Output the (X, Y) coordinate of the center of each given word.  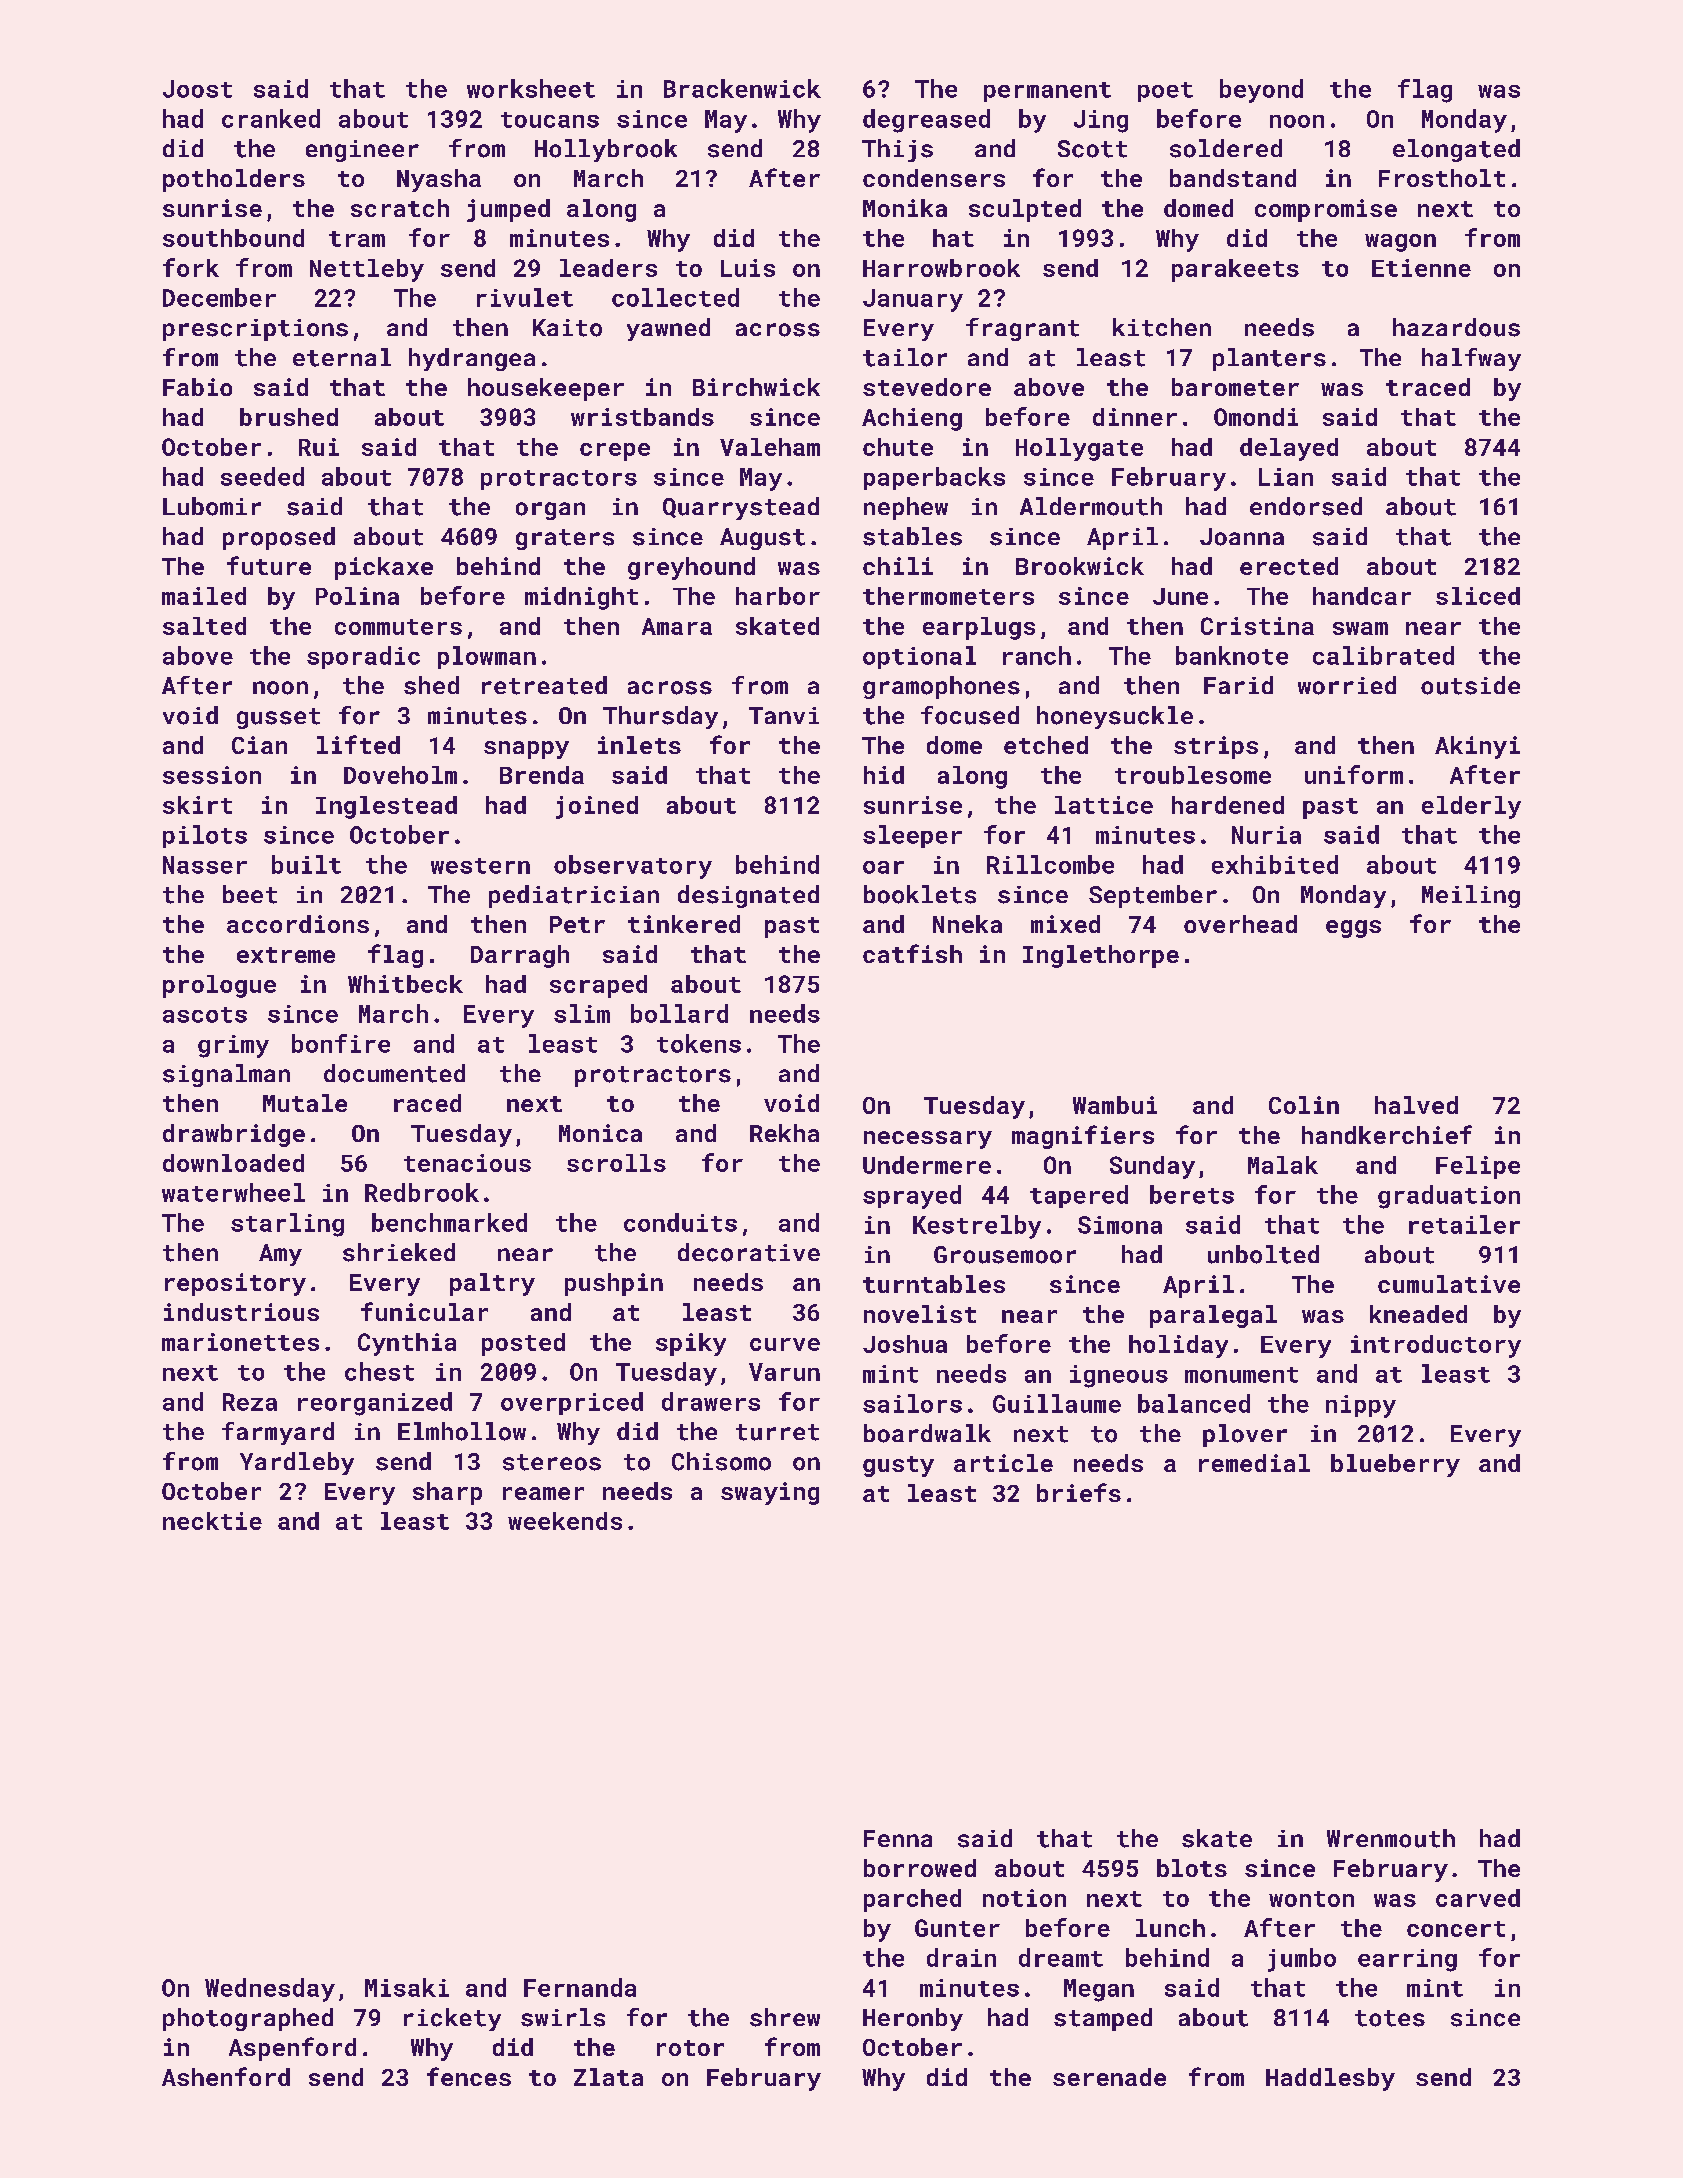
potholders (234, 180)
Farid (1238, 685)
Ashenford (226, 2076)
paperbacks (934, 478)
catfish (912, 953)
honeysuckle (1115, 717)
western (480, 866)
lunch (1170, 1928)
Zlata (608, 2077)
